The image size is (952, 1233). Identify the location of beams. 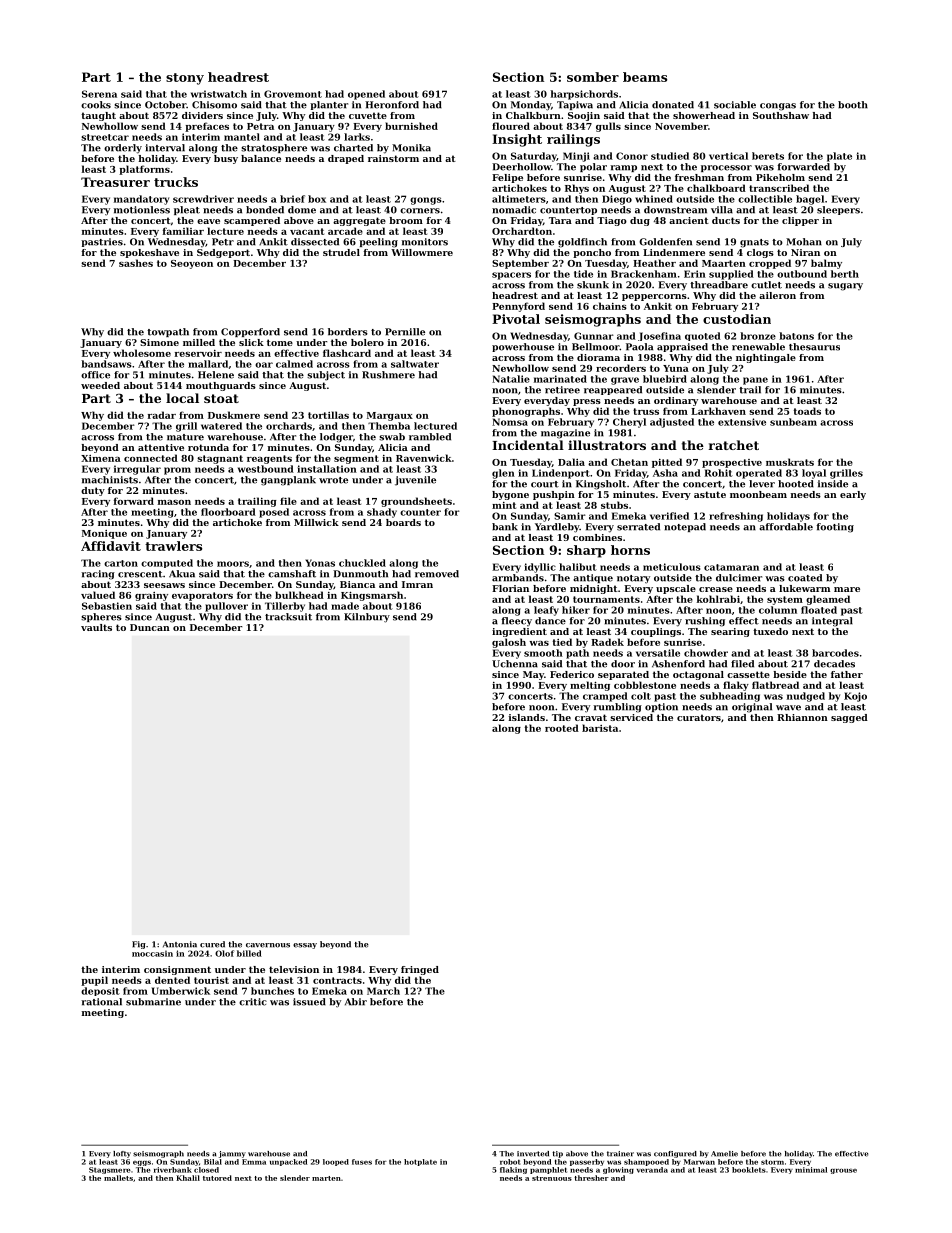
(645, 77).
